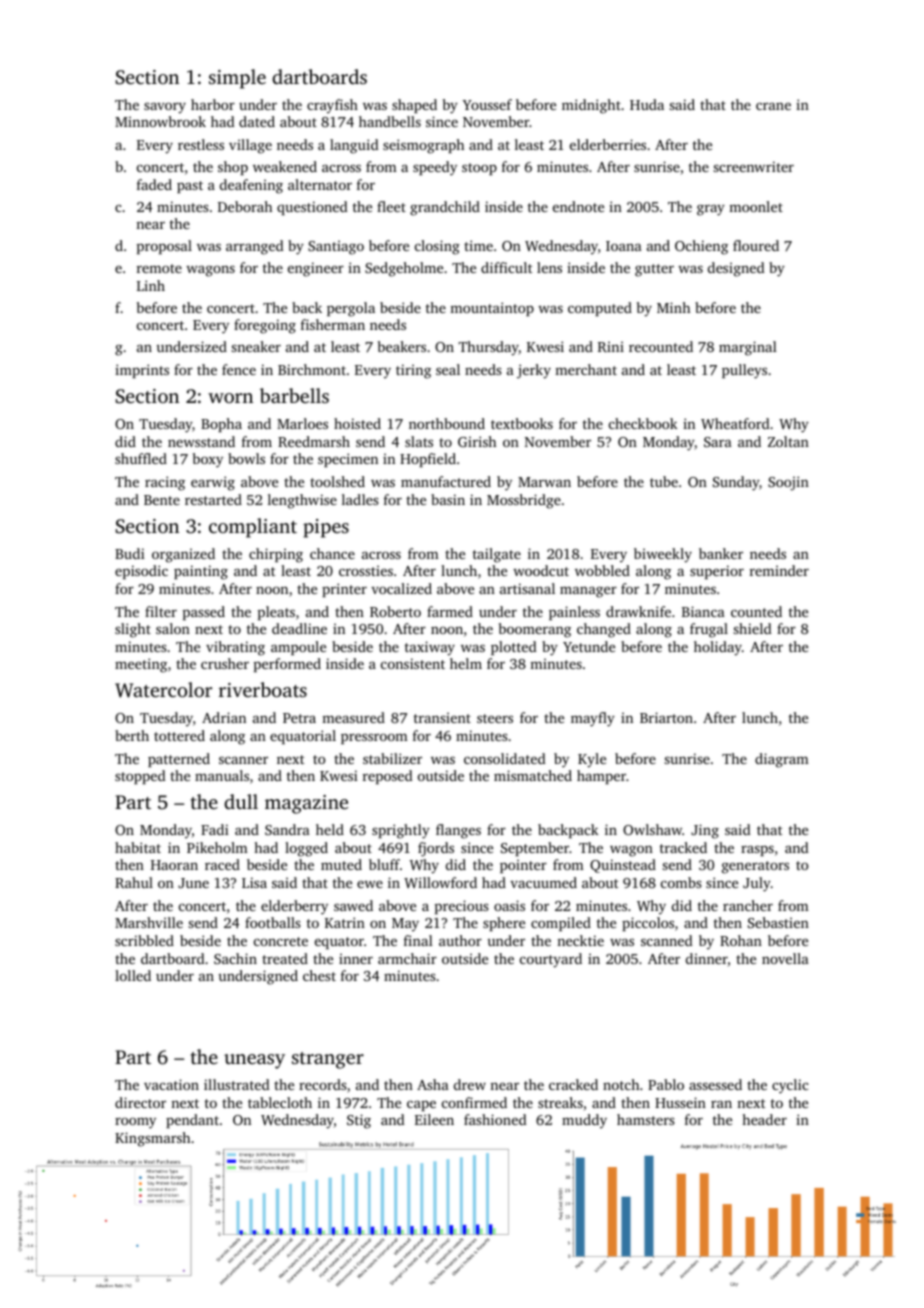 The width and height of the document is (924, 1308). Describe the element at coordinates (782, 760) in the document. I see `diagram` at that location.
